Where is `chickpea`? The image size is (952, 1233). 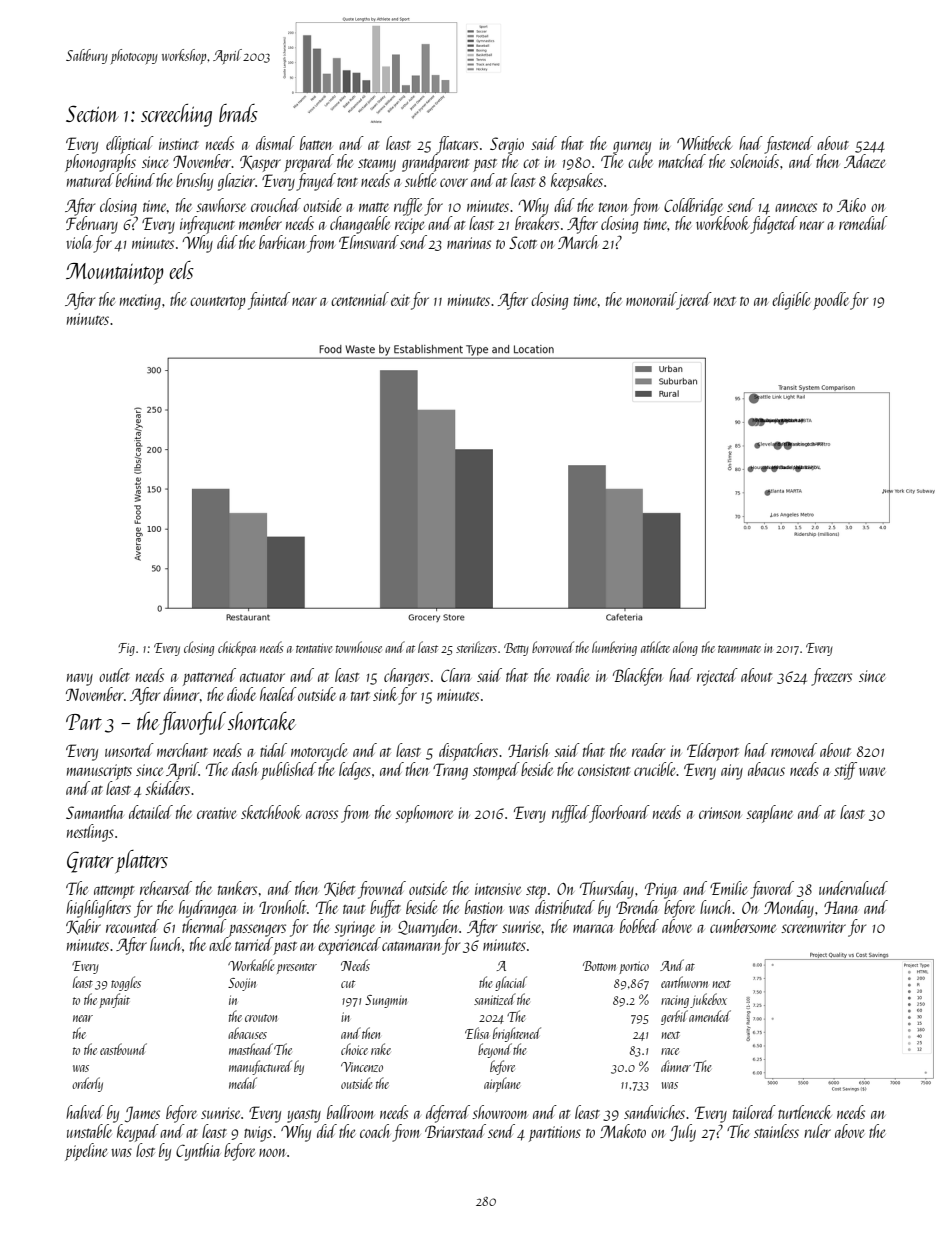
chickpea is located at coordinates (237, 648).
